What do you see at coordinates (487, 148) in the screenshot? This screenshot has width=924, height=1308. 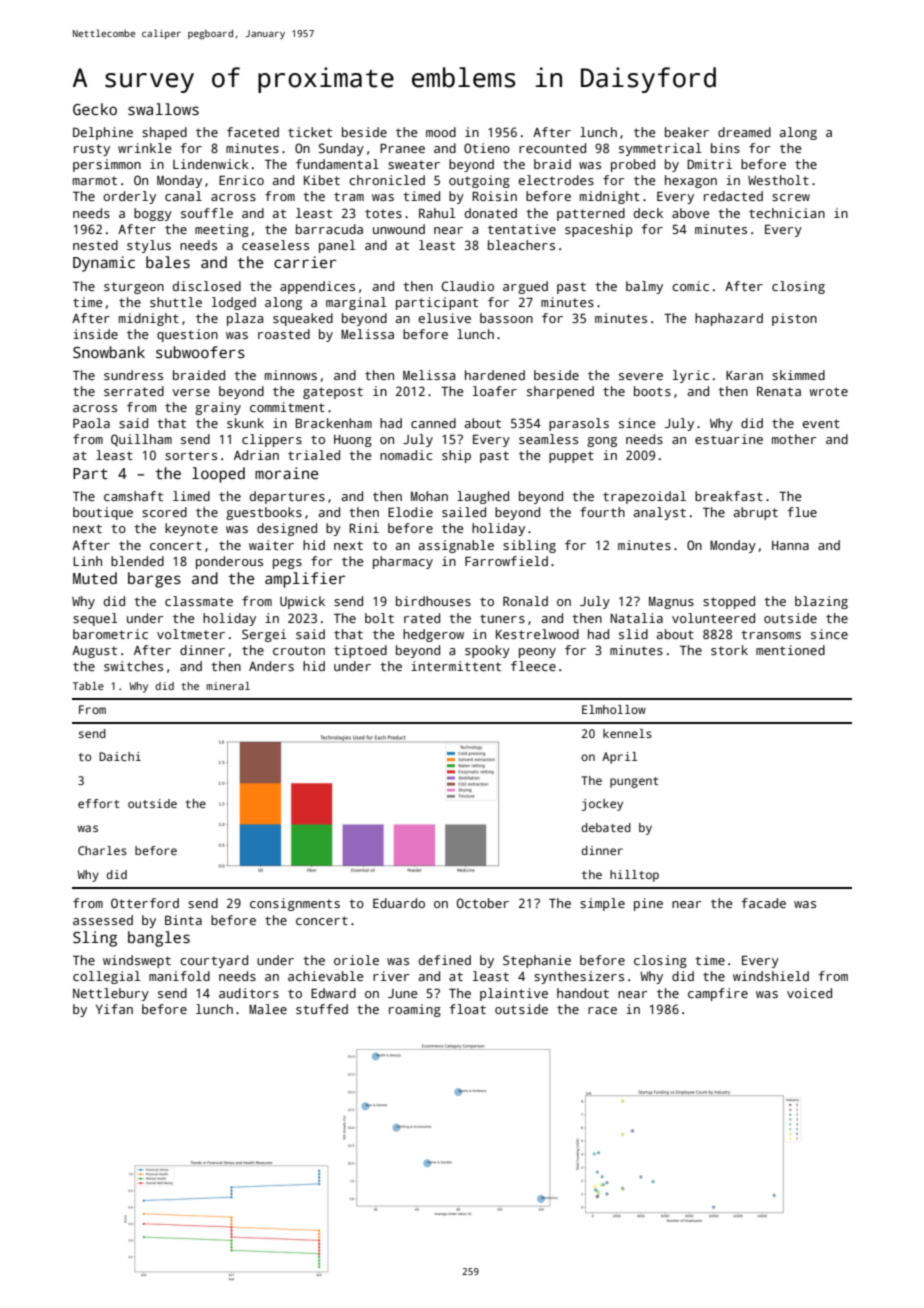 I see `Otieno` at bounding box center [487, 148].
